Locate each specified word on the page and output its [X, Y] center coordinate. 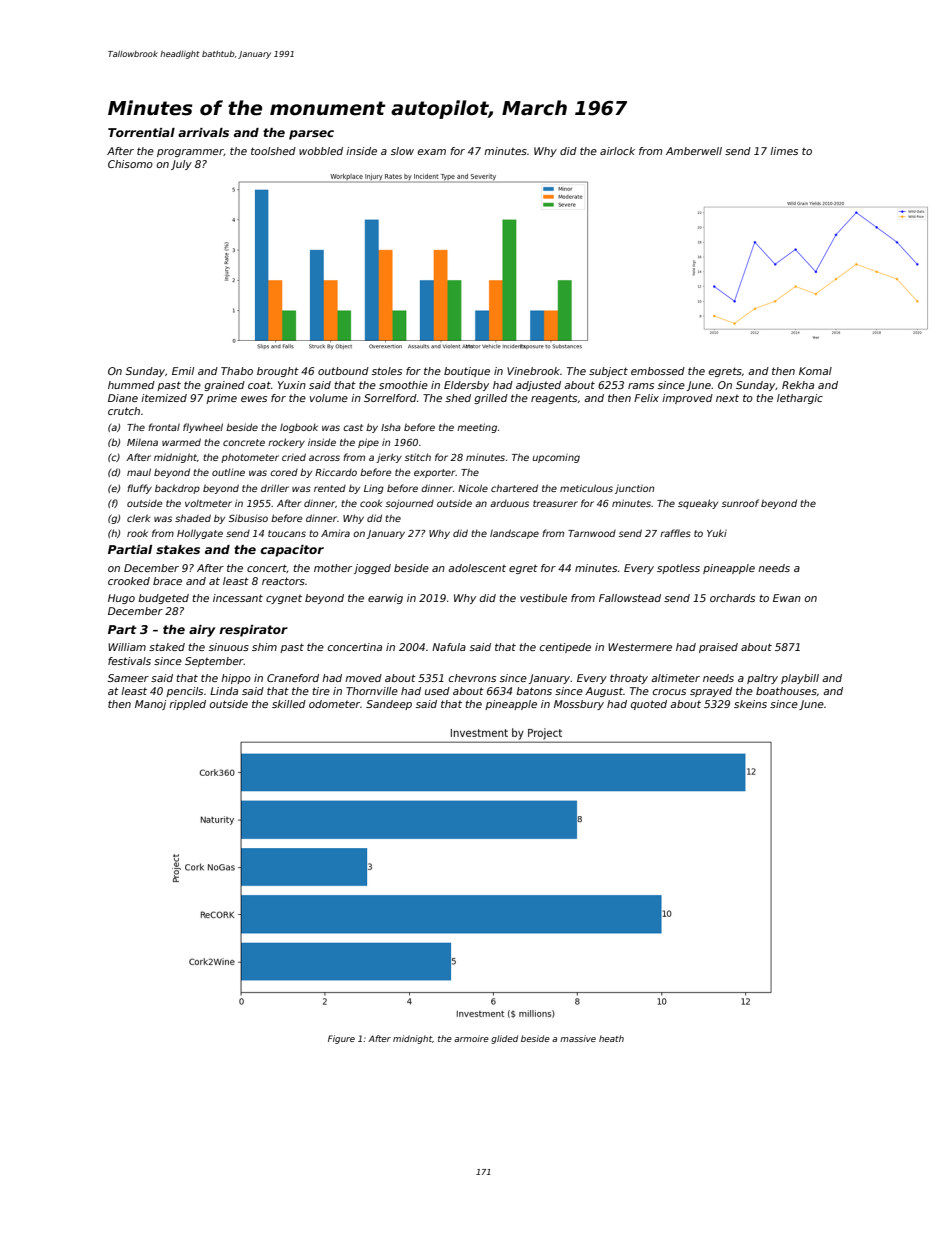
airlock [617, 151]
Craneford [293, 678]
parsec [311, 135]
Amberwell [694, 151]
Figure [341, 1039]
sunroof [740, 503]
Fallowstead [630, 598]
